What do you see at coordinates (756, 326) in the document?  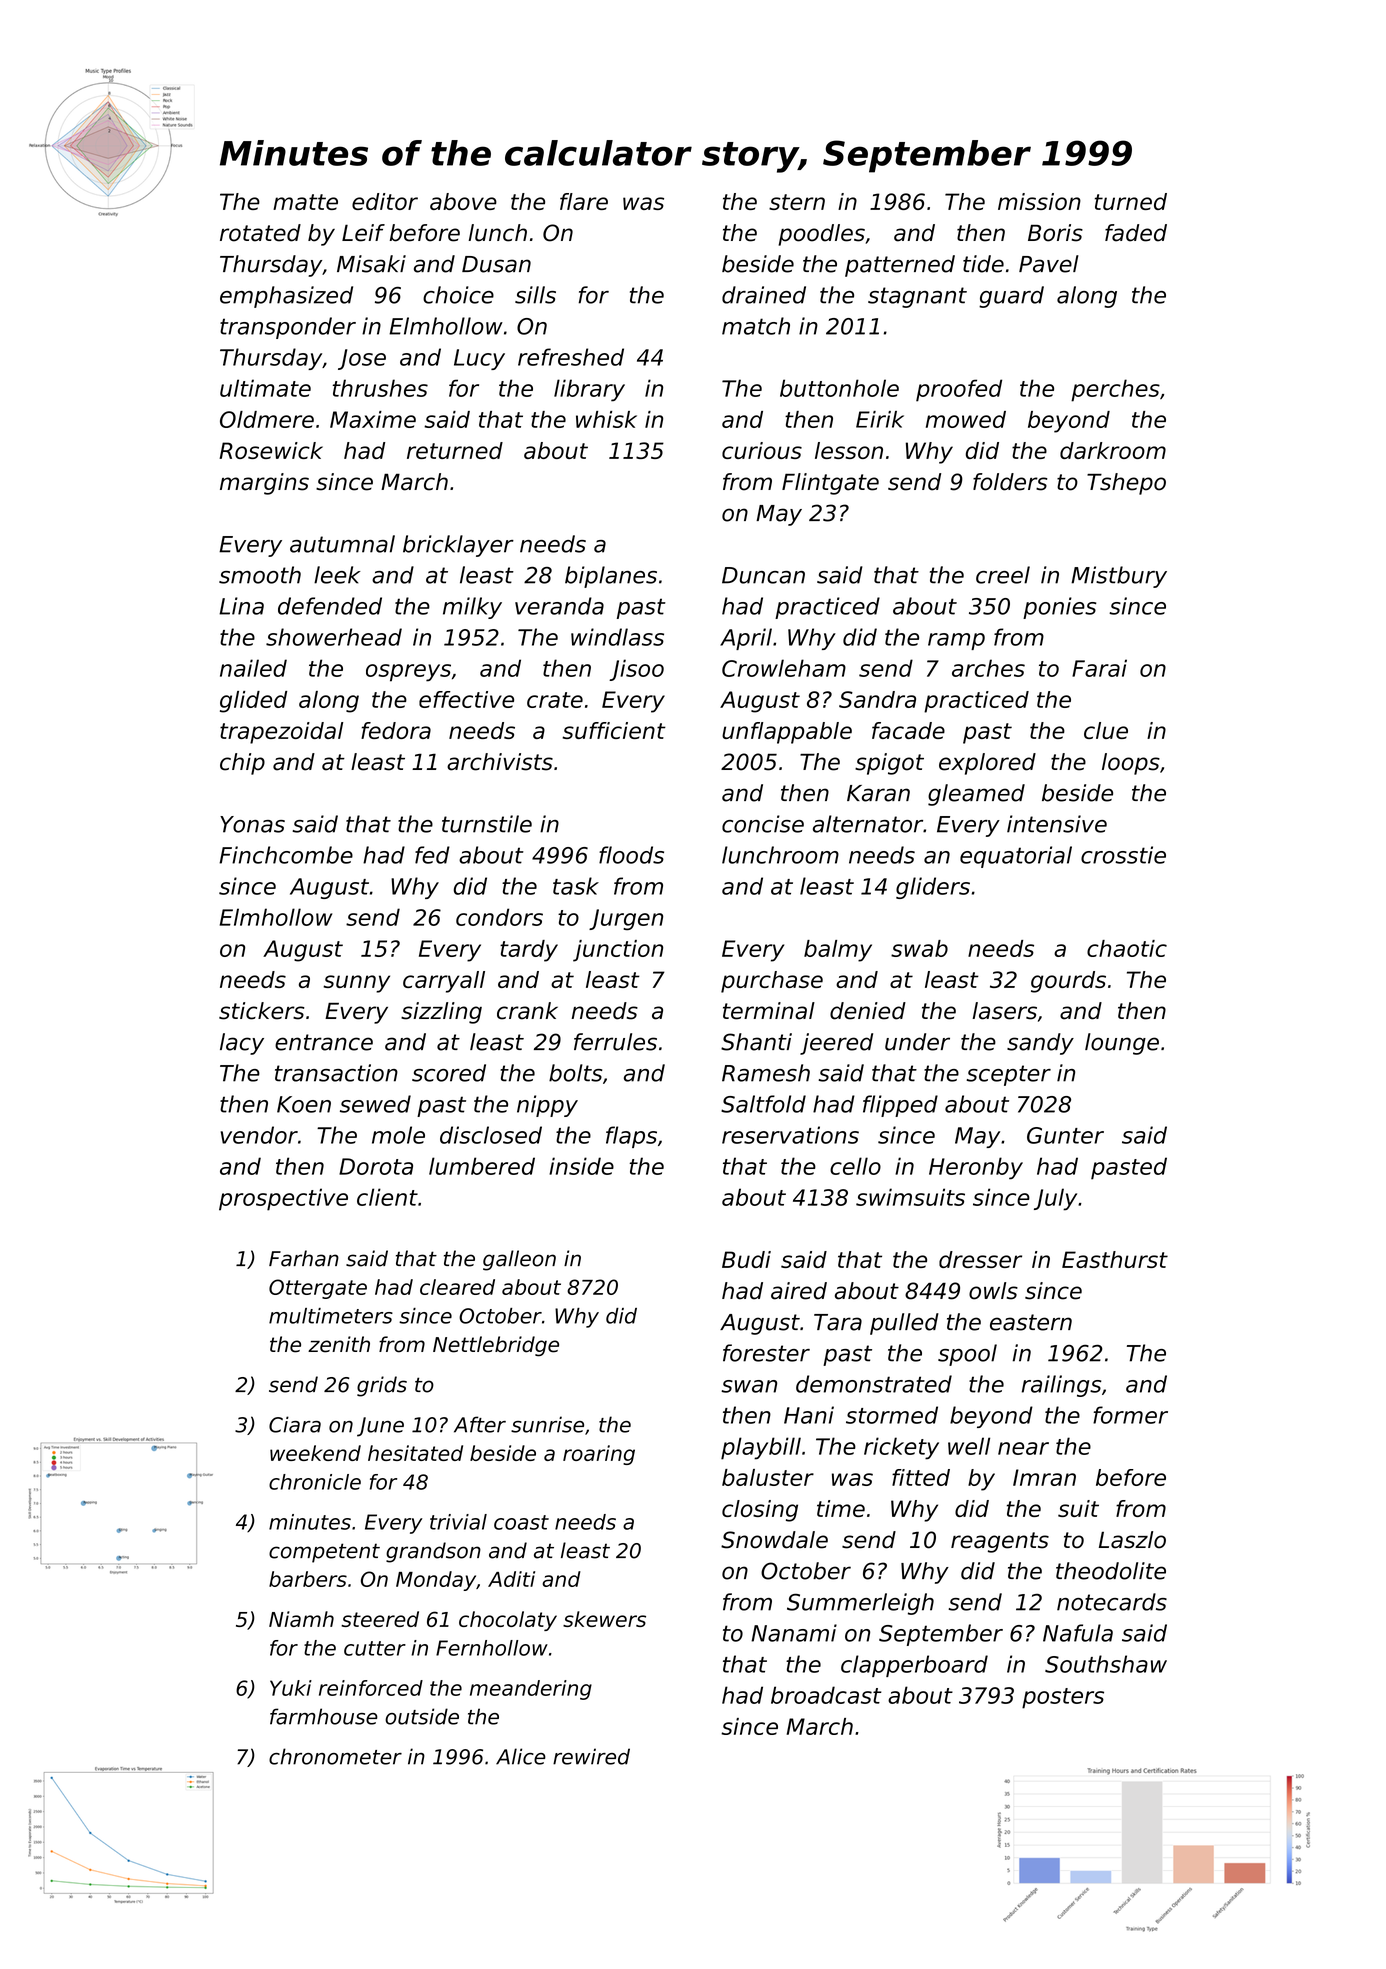 I see `match` at bounding box center [756, 326].
